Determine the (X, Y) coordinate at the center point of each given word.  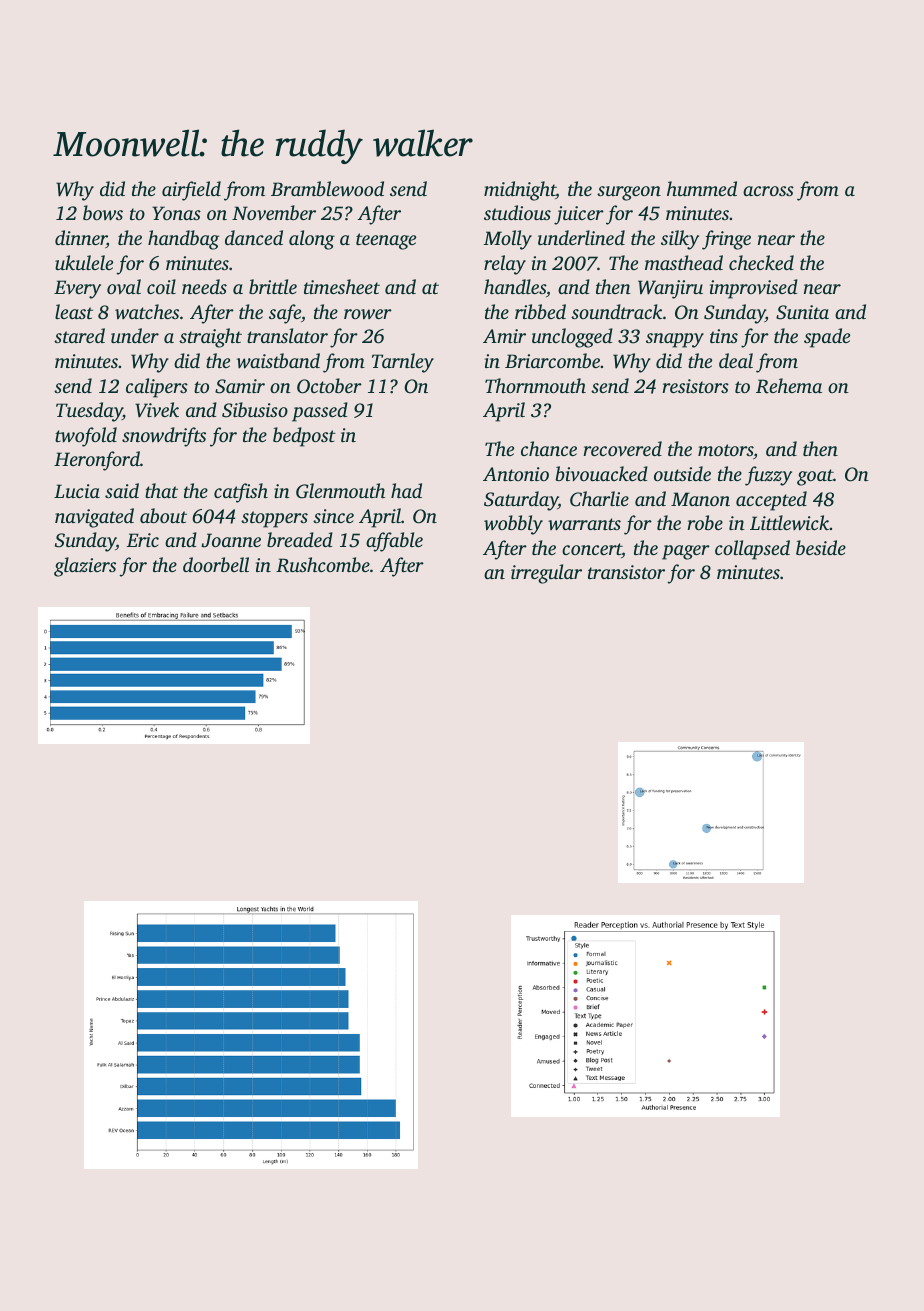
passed (320, 412)
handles (515, 286)
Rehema (789, 386)
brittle (273, 286)
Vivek (157, 410)
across (768, 191)
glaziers (85, 567)
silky (680, 240)
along (312, 240)
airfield (191, 191)
